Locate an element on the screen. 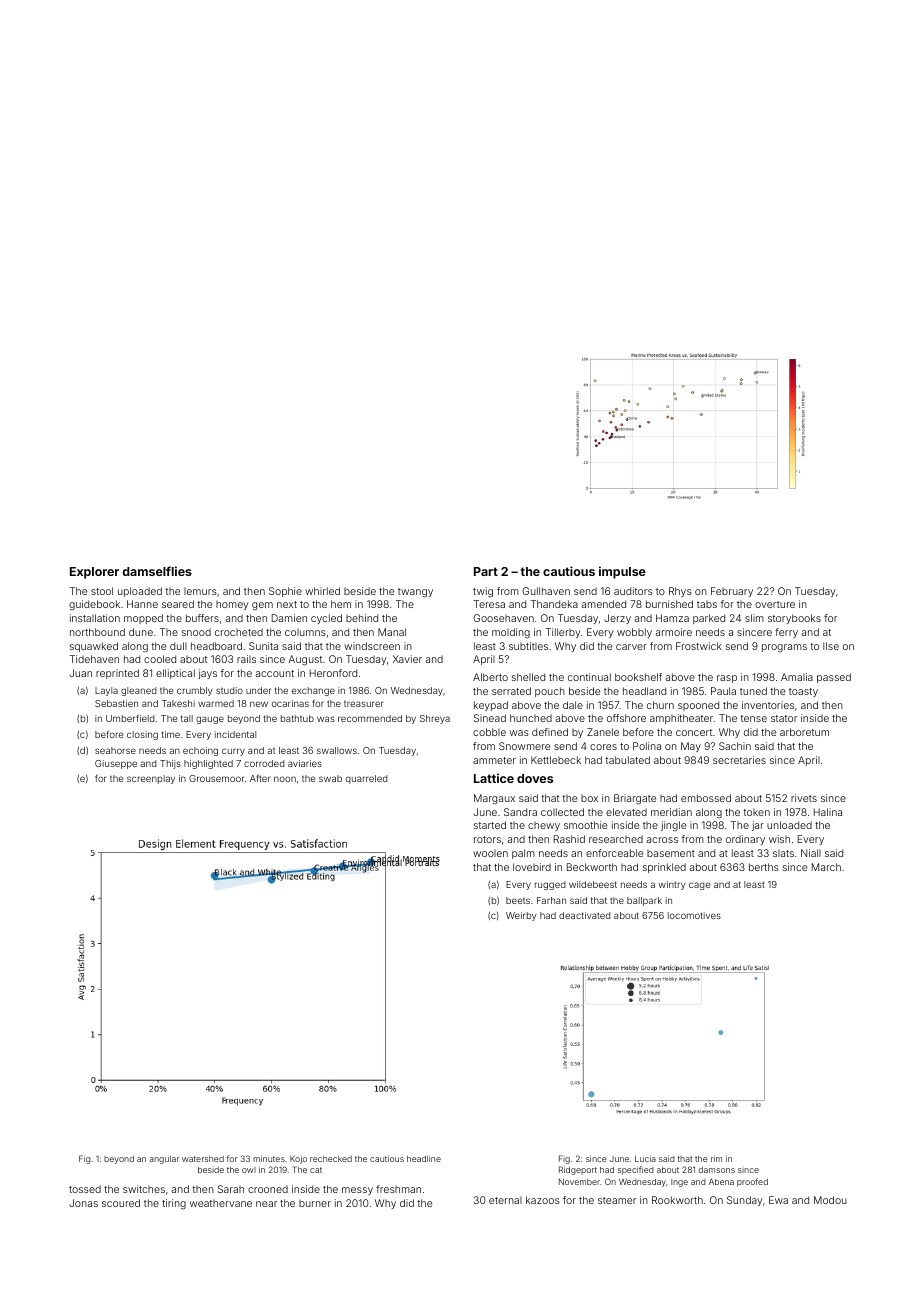 The height and width of the screenshot is (1308, 924). Niall is located at coordinates (811, 853).
